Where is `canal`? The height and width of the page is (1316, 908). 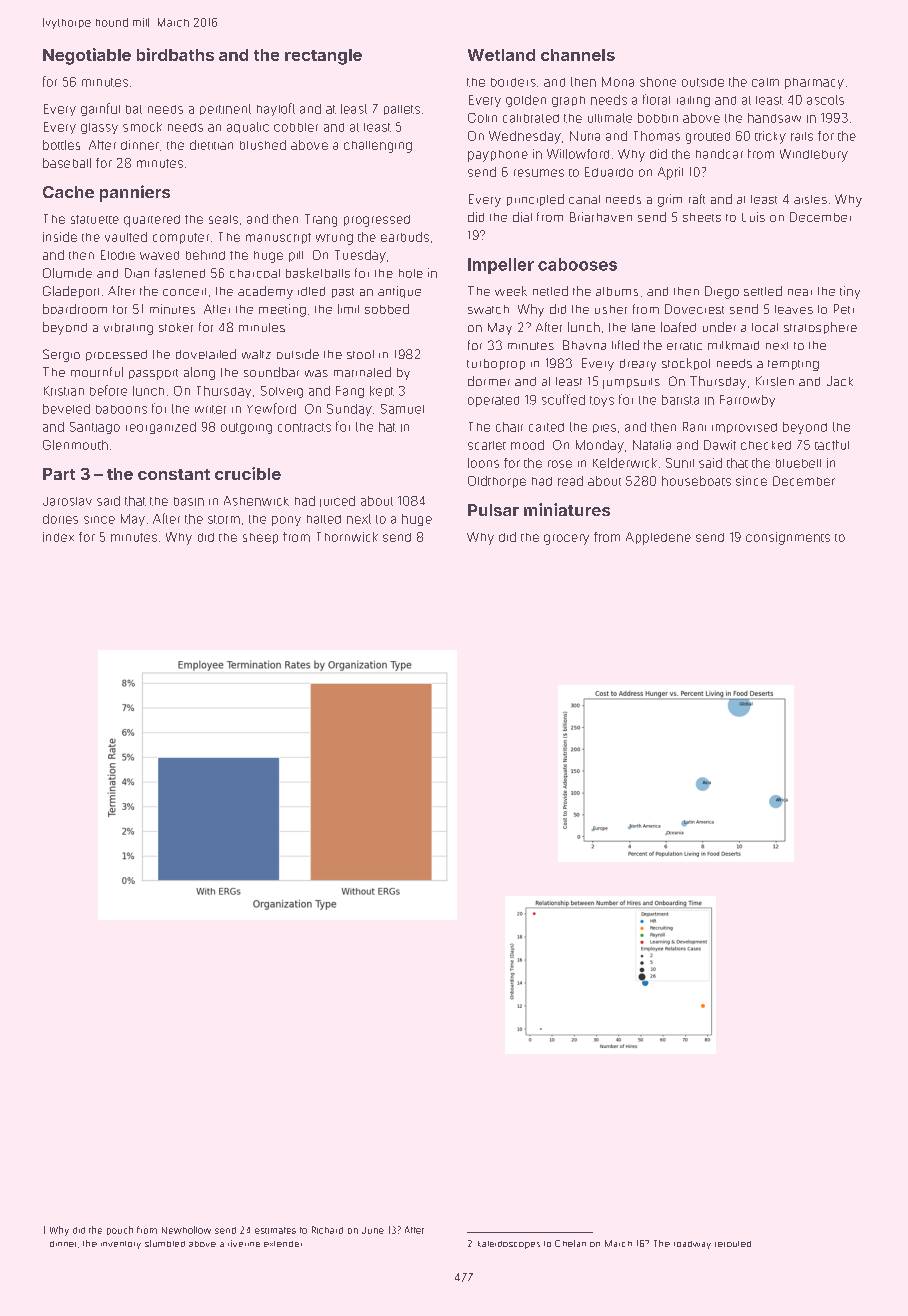 canal is located at coordinates (584, 199).
